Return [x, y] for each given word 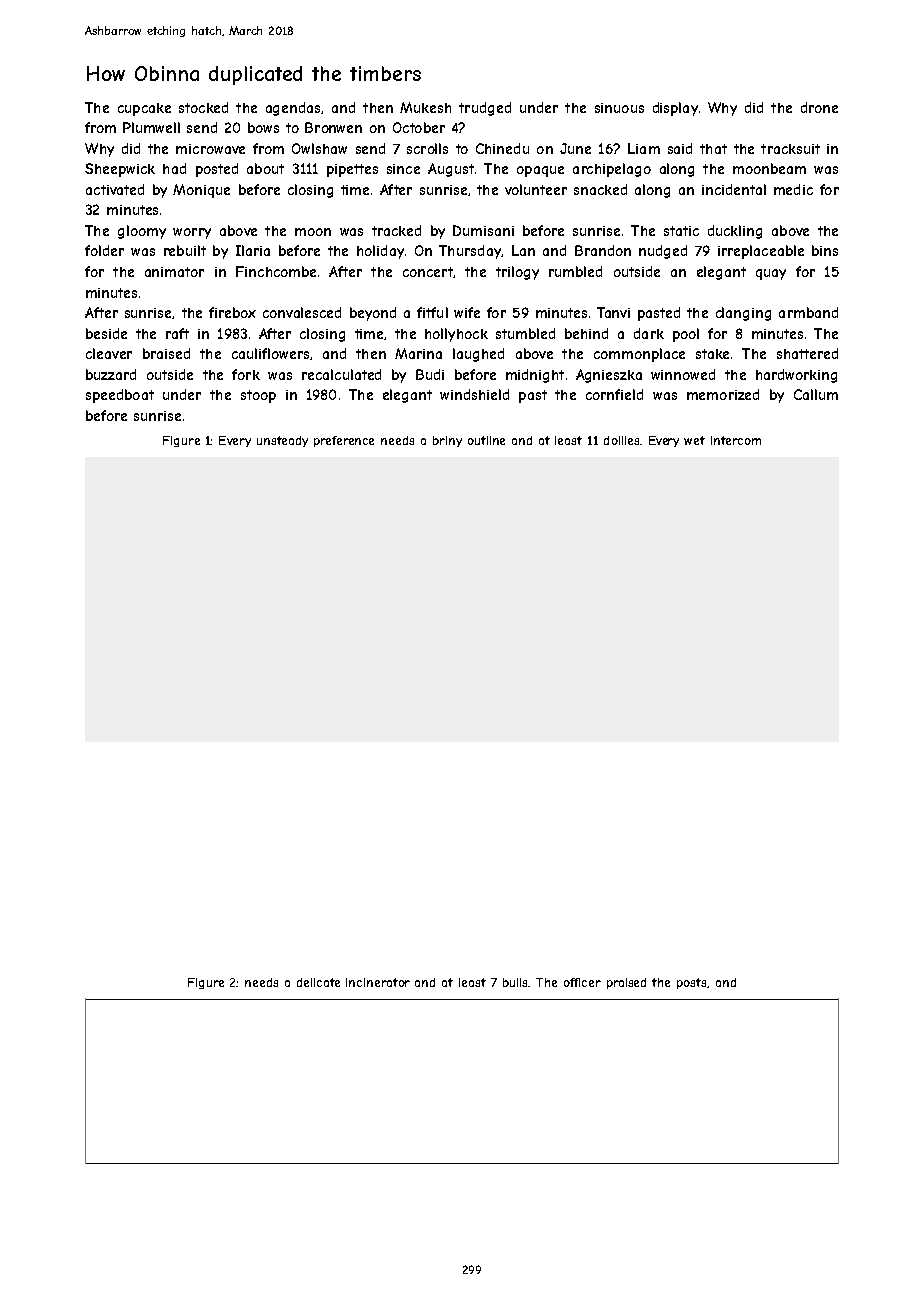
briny [447, 441]
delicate [318, 982]
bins [825, 250]
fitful [432, 312]
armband [808, 312]
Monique [201, 191]
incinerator [378, 982]
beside [106, 333]
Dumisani [483, 230]
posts [692, 983]
